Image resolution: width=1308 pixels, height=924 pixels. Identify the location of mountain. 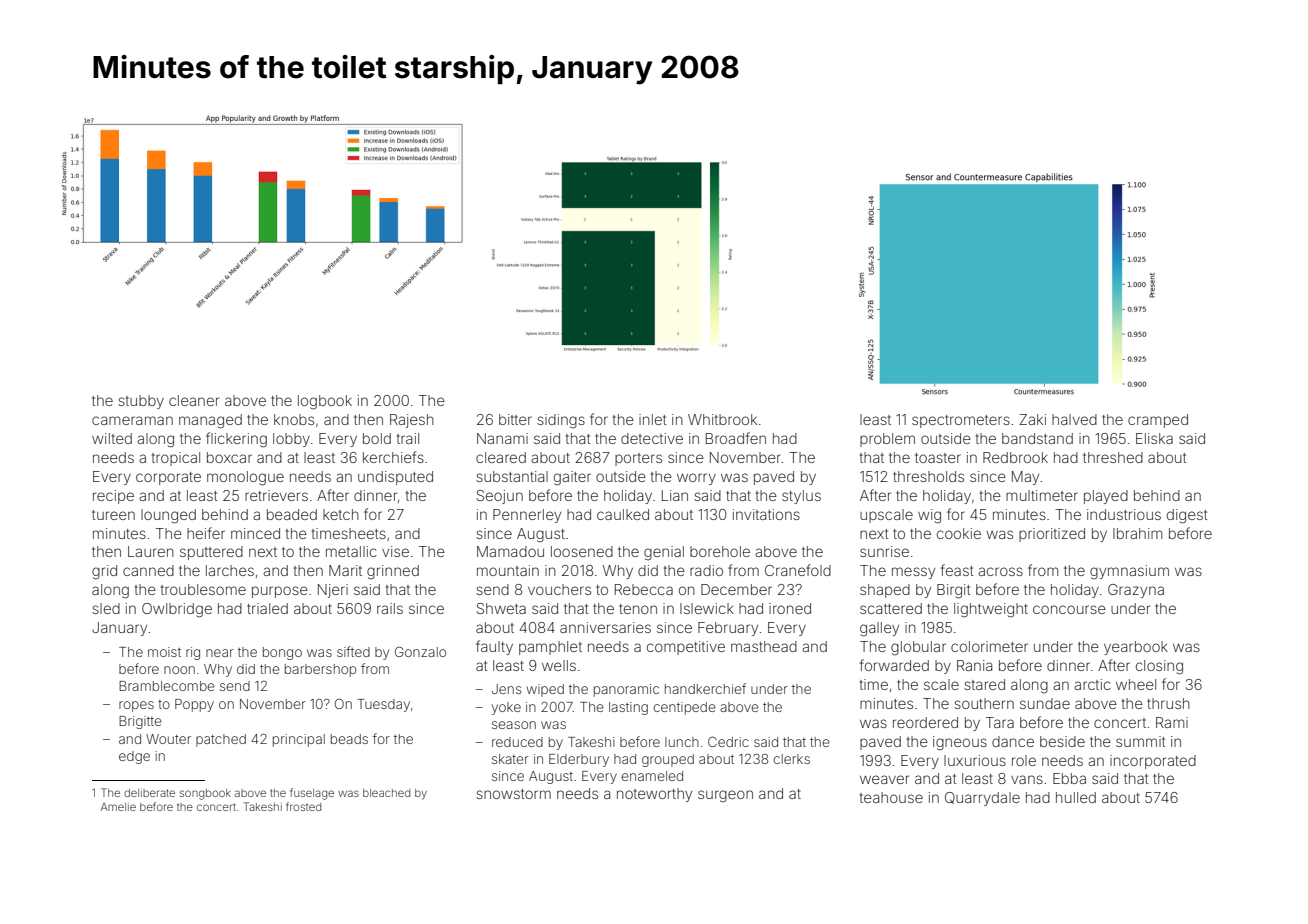
(508, 570).
